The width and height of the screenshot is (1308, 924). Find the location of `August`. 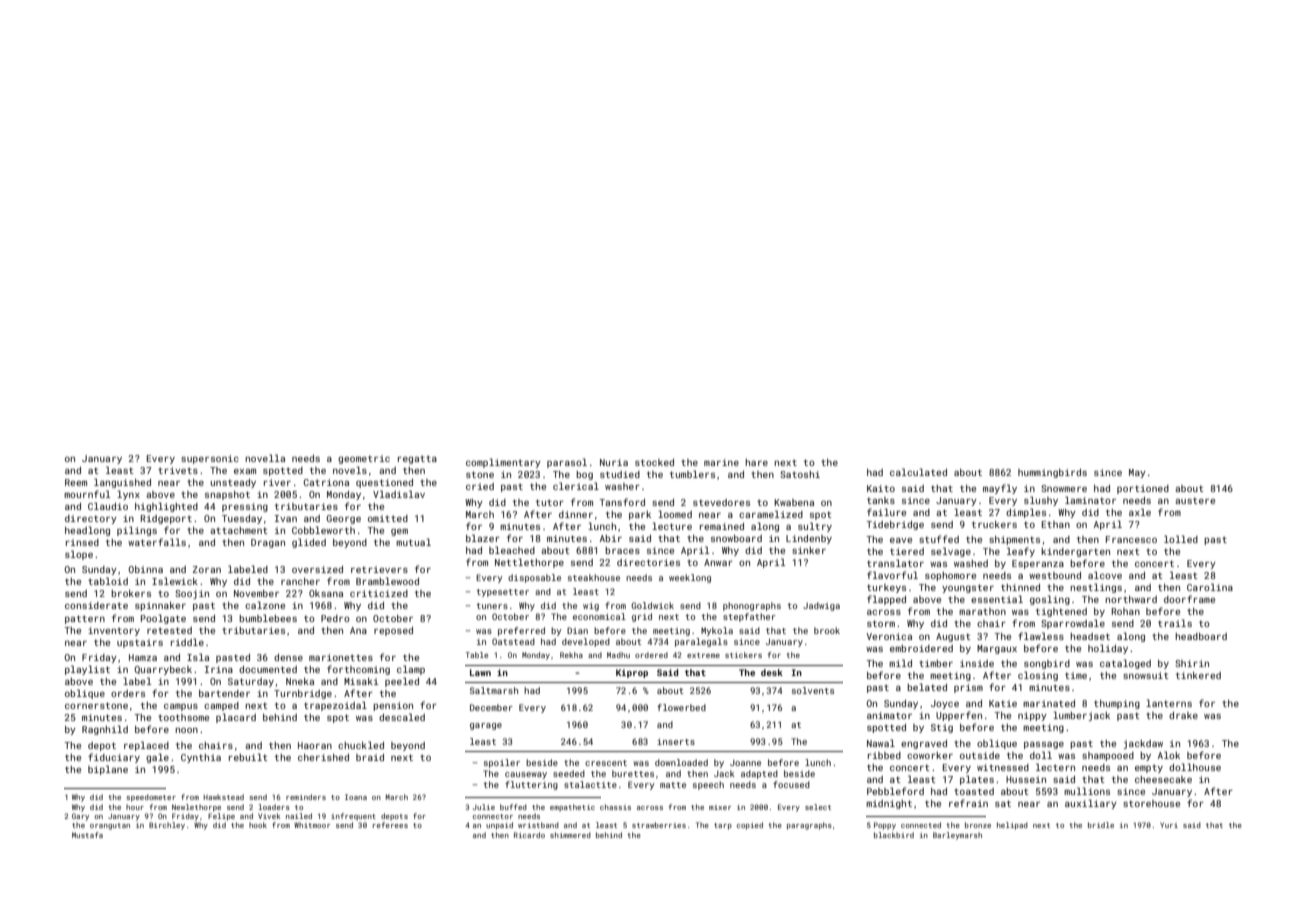

August is located at coordinates (953, 637).
